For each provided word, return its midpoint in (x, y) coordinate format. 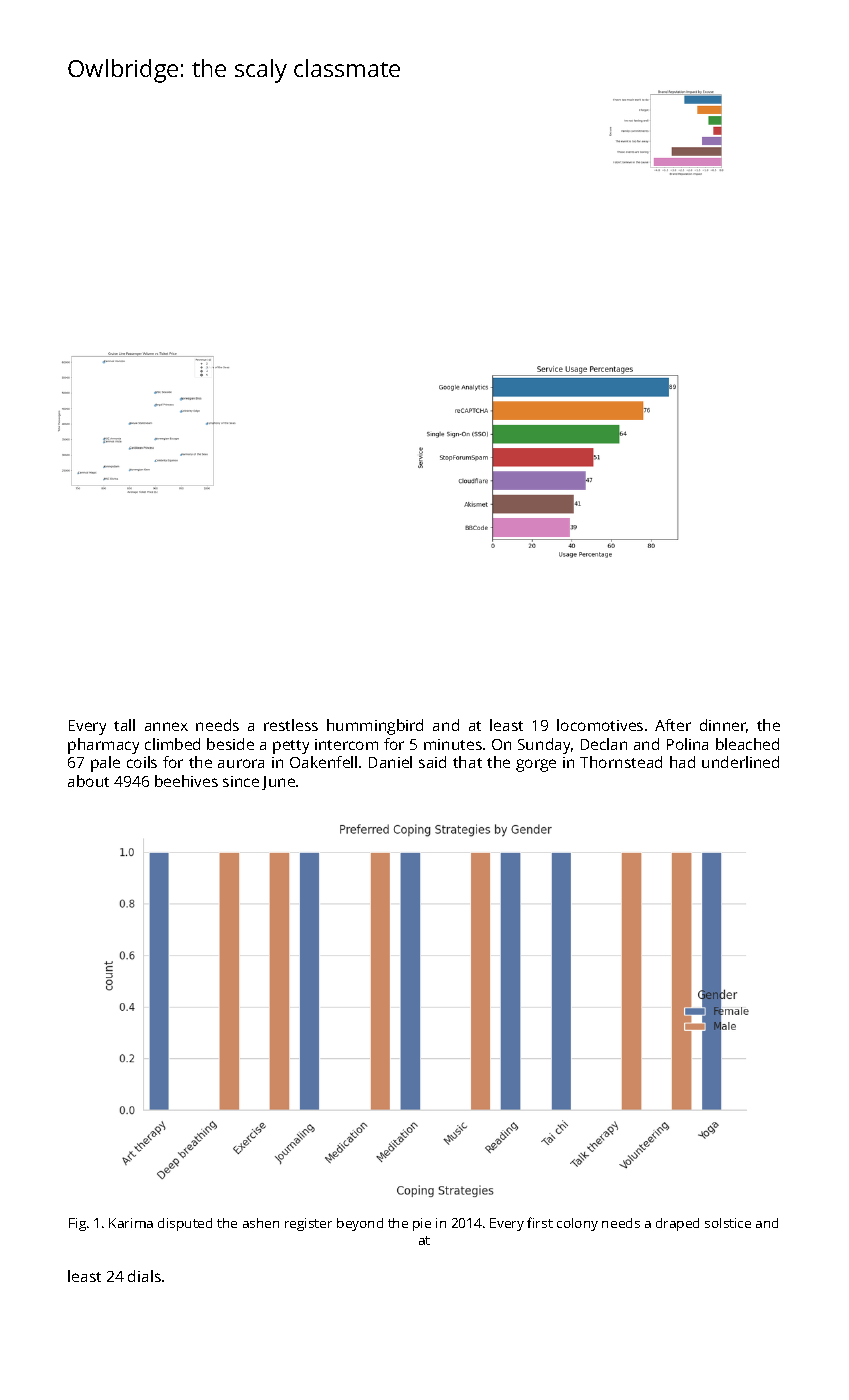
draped (677, 1224)
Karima (131, 1223)
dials (144, 1276)
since (241, 781)
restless (291, 725)
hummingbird (375, 727)
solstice (728, 1223)
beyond (360, 1224)
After (673, 725)
